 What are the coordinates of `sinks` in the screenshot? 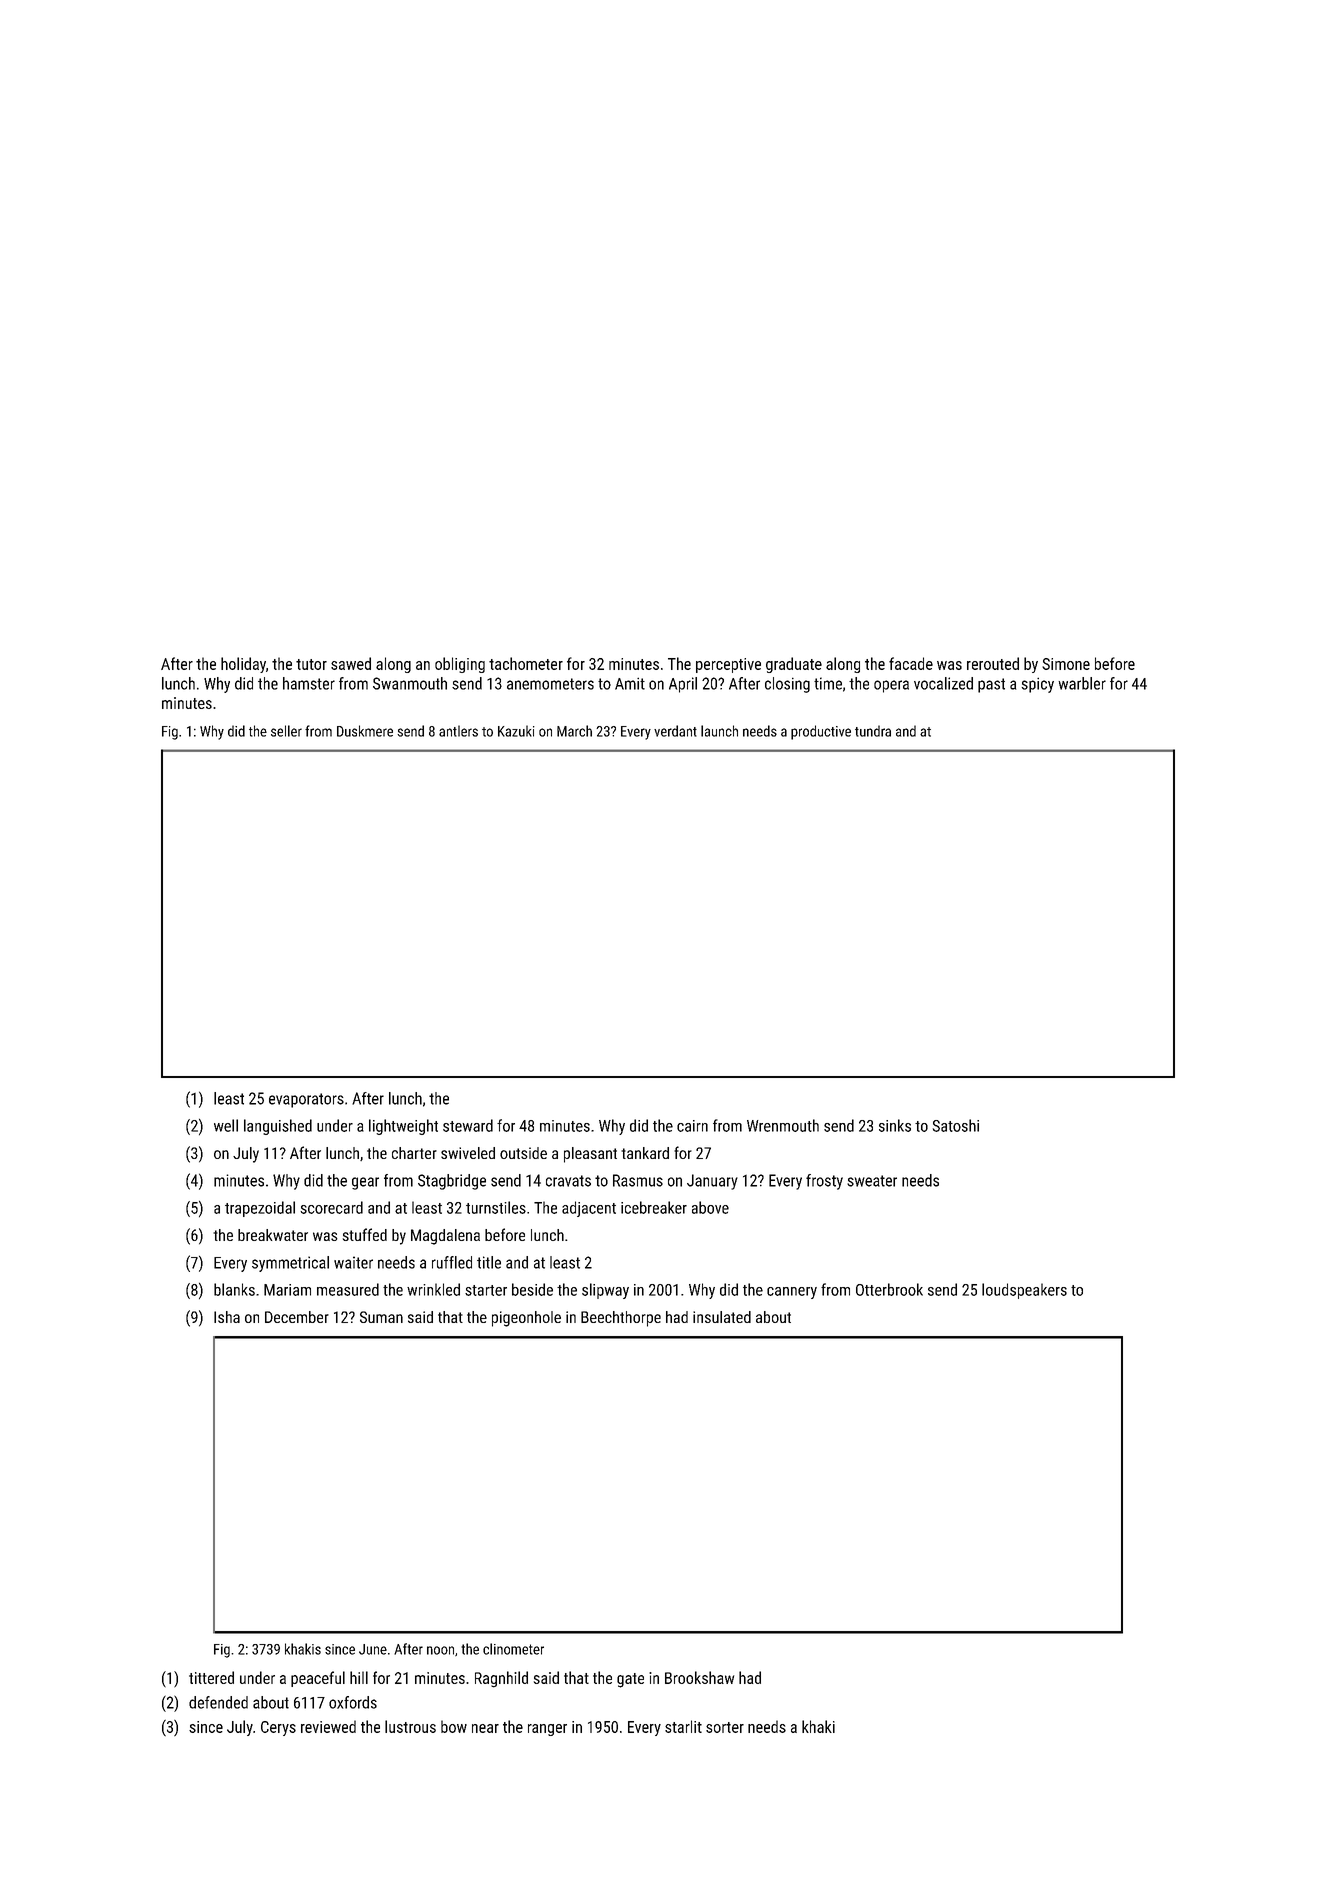 It's located at (895, 1125).
